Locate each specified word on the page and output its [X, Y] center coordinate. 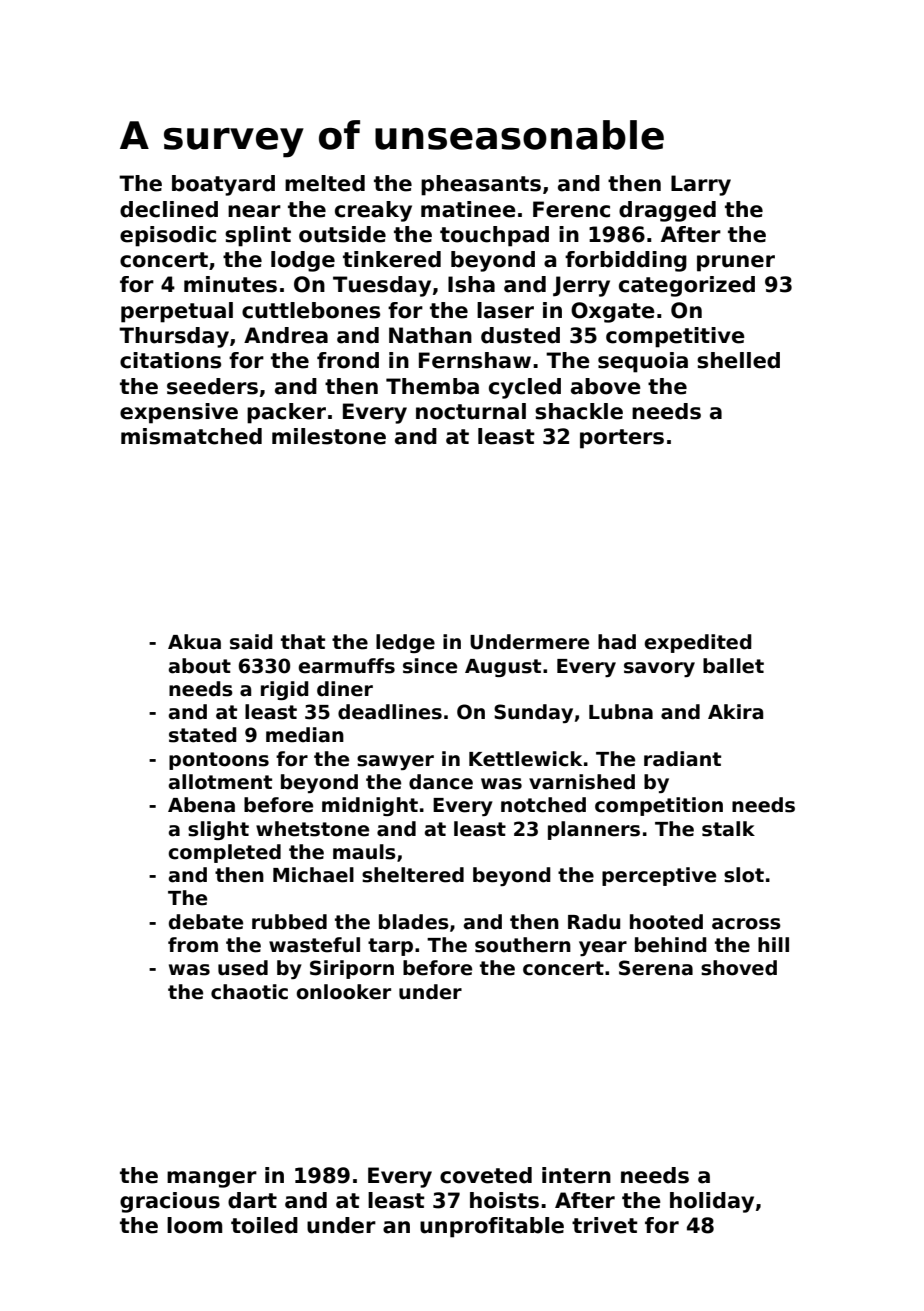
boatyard [223, 185]
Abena [201, 805]
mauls [364, 852]
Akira [735, 712]
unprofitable [492, 1227]
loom [194, 1225]
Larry [701, 185]
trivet [605, 1225]
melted [325, 183]
